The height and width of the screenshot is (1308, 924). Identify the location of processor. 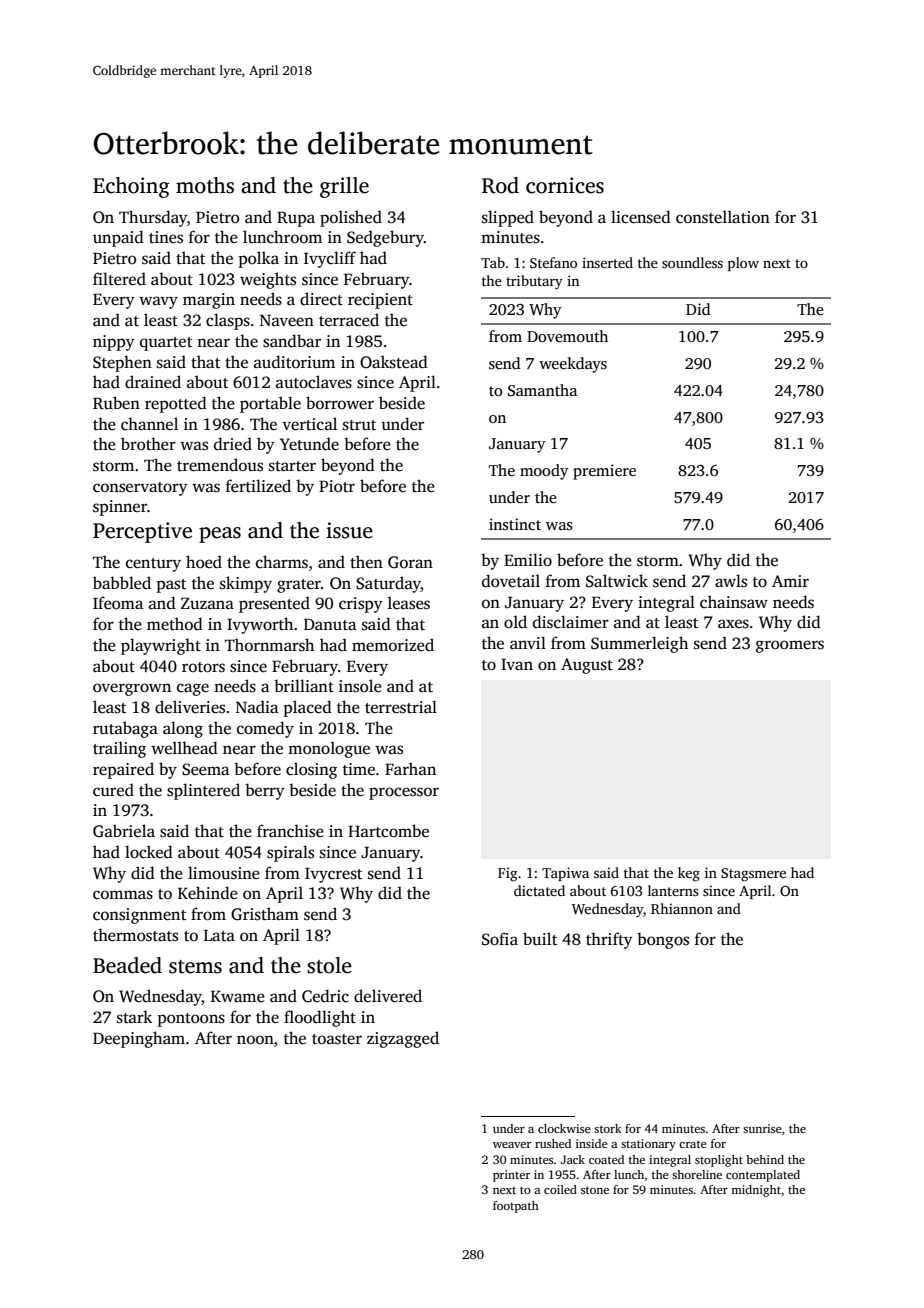
(404, 793).
